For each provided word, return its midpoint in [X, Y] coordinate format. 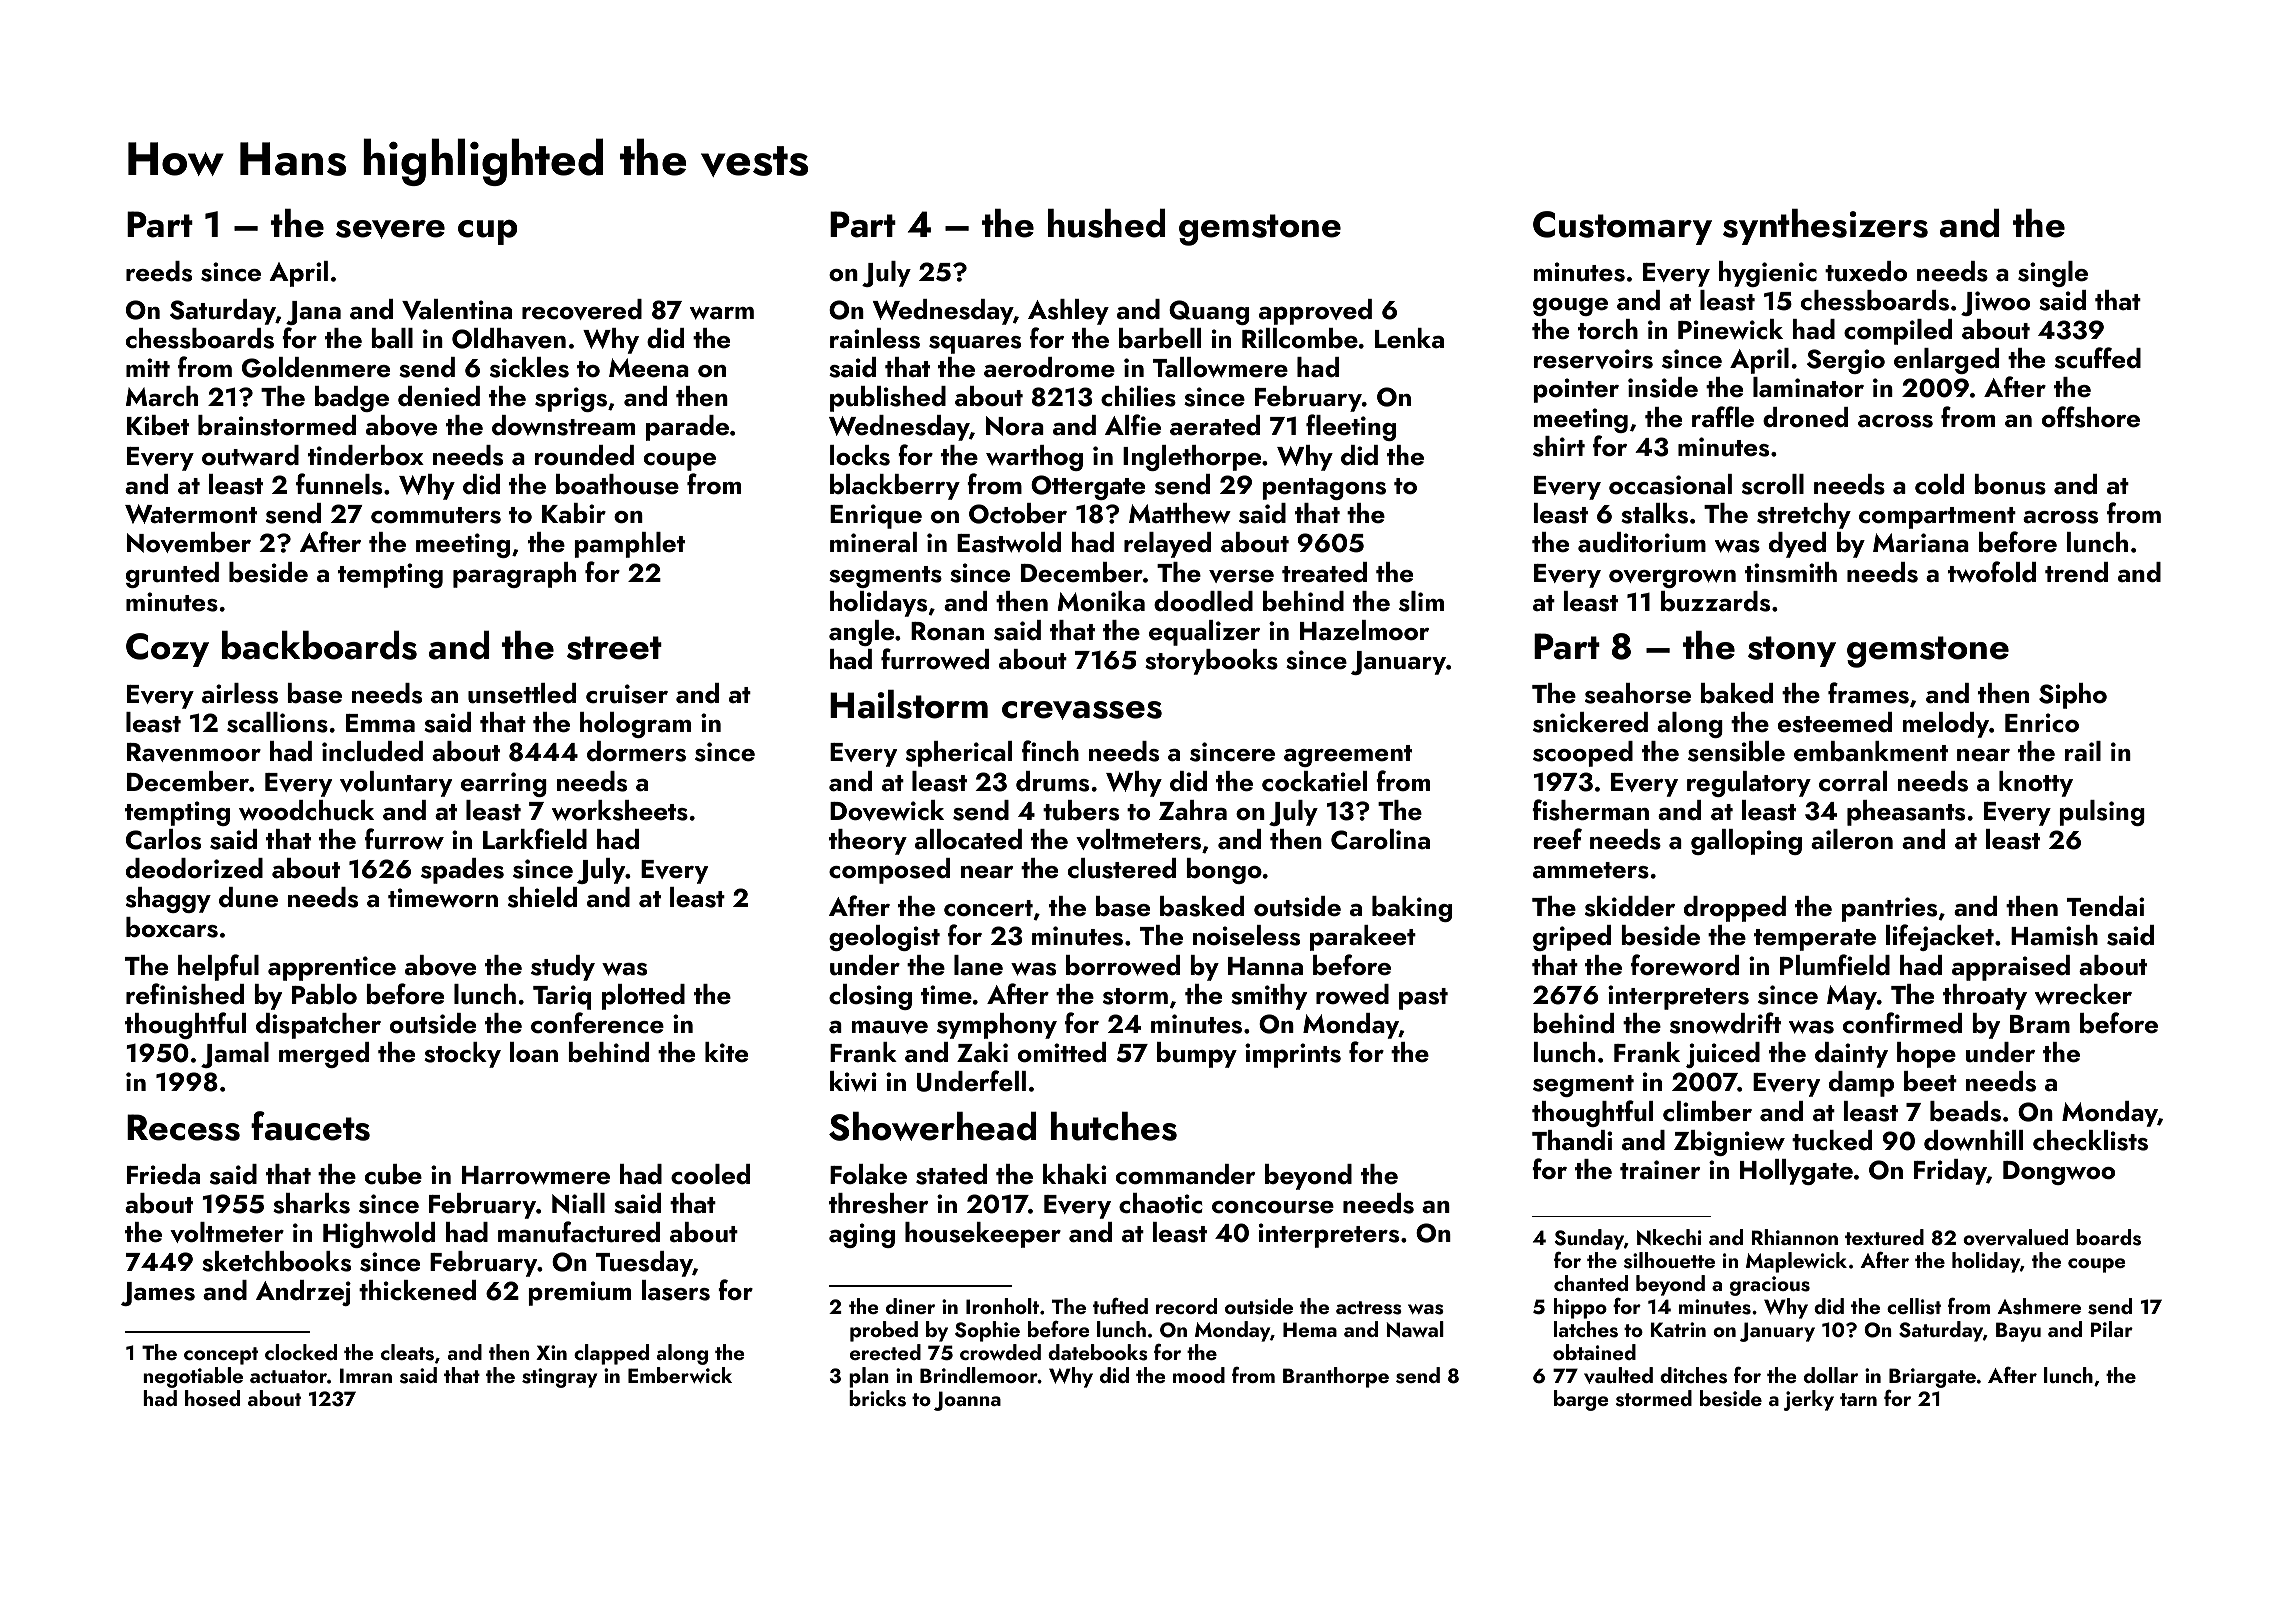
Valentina [457, 309]
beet [1930, 1081]
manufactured [579, 1232]
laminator [1808, 387]
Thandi [1572, 1140]
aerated [1215, 425]
